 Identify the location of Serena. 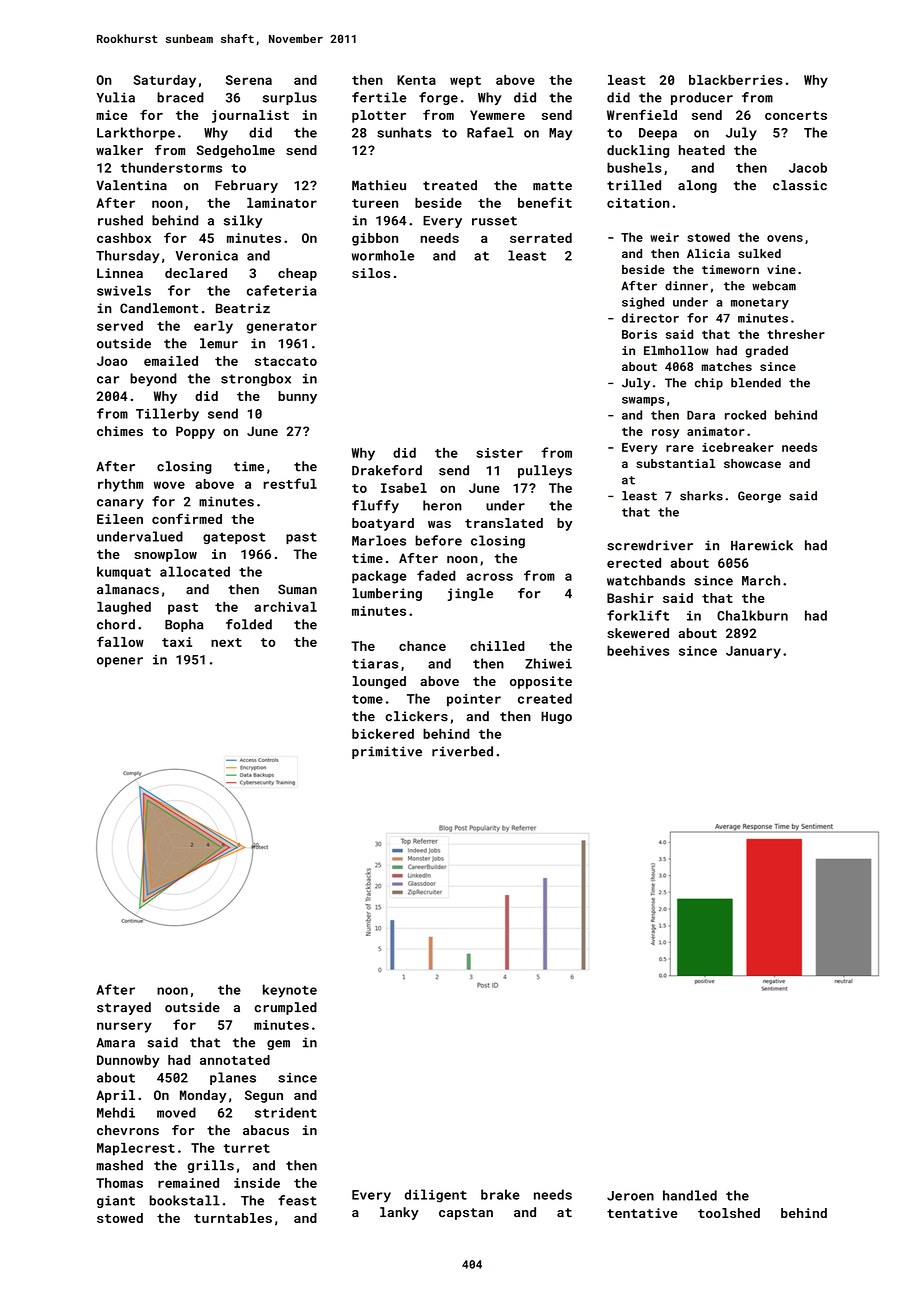
(249, 80).
